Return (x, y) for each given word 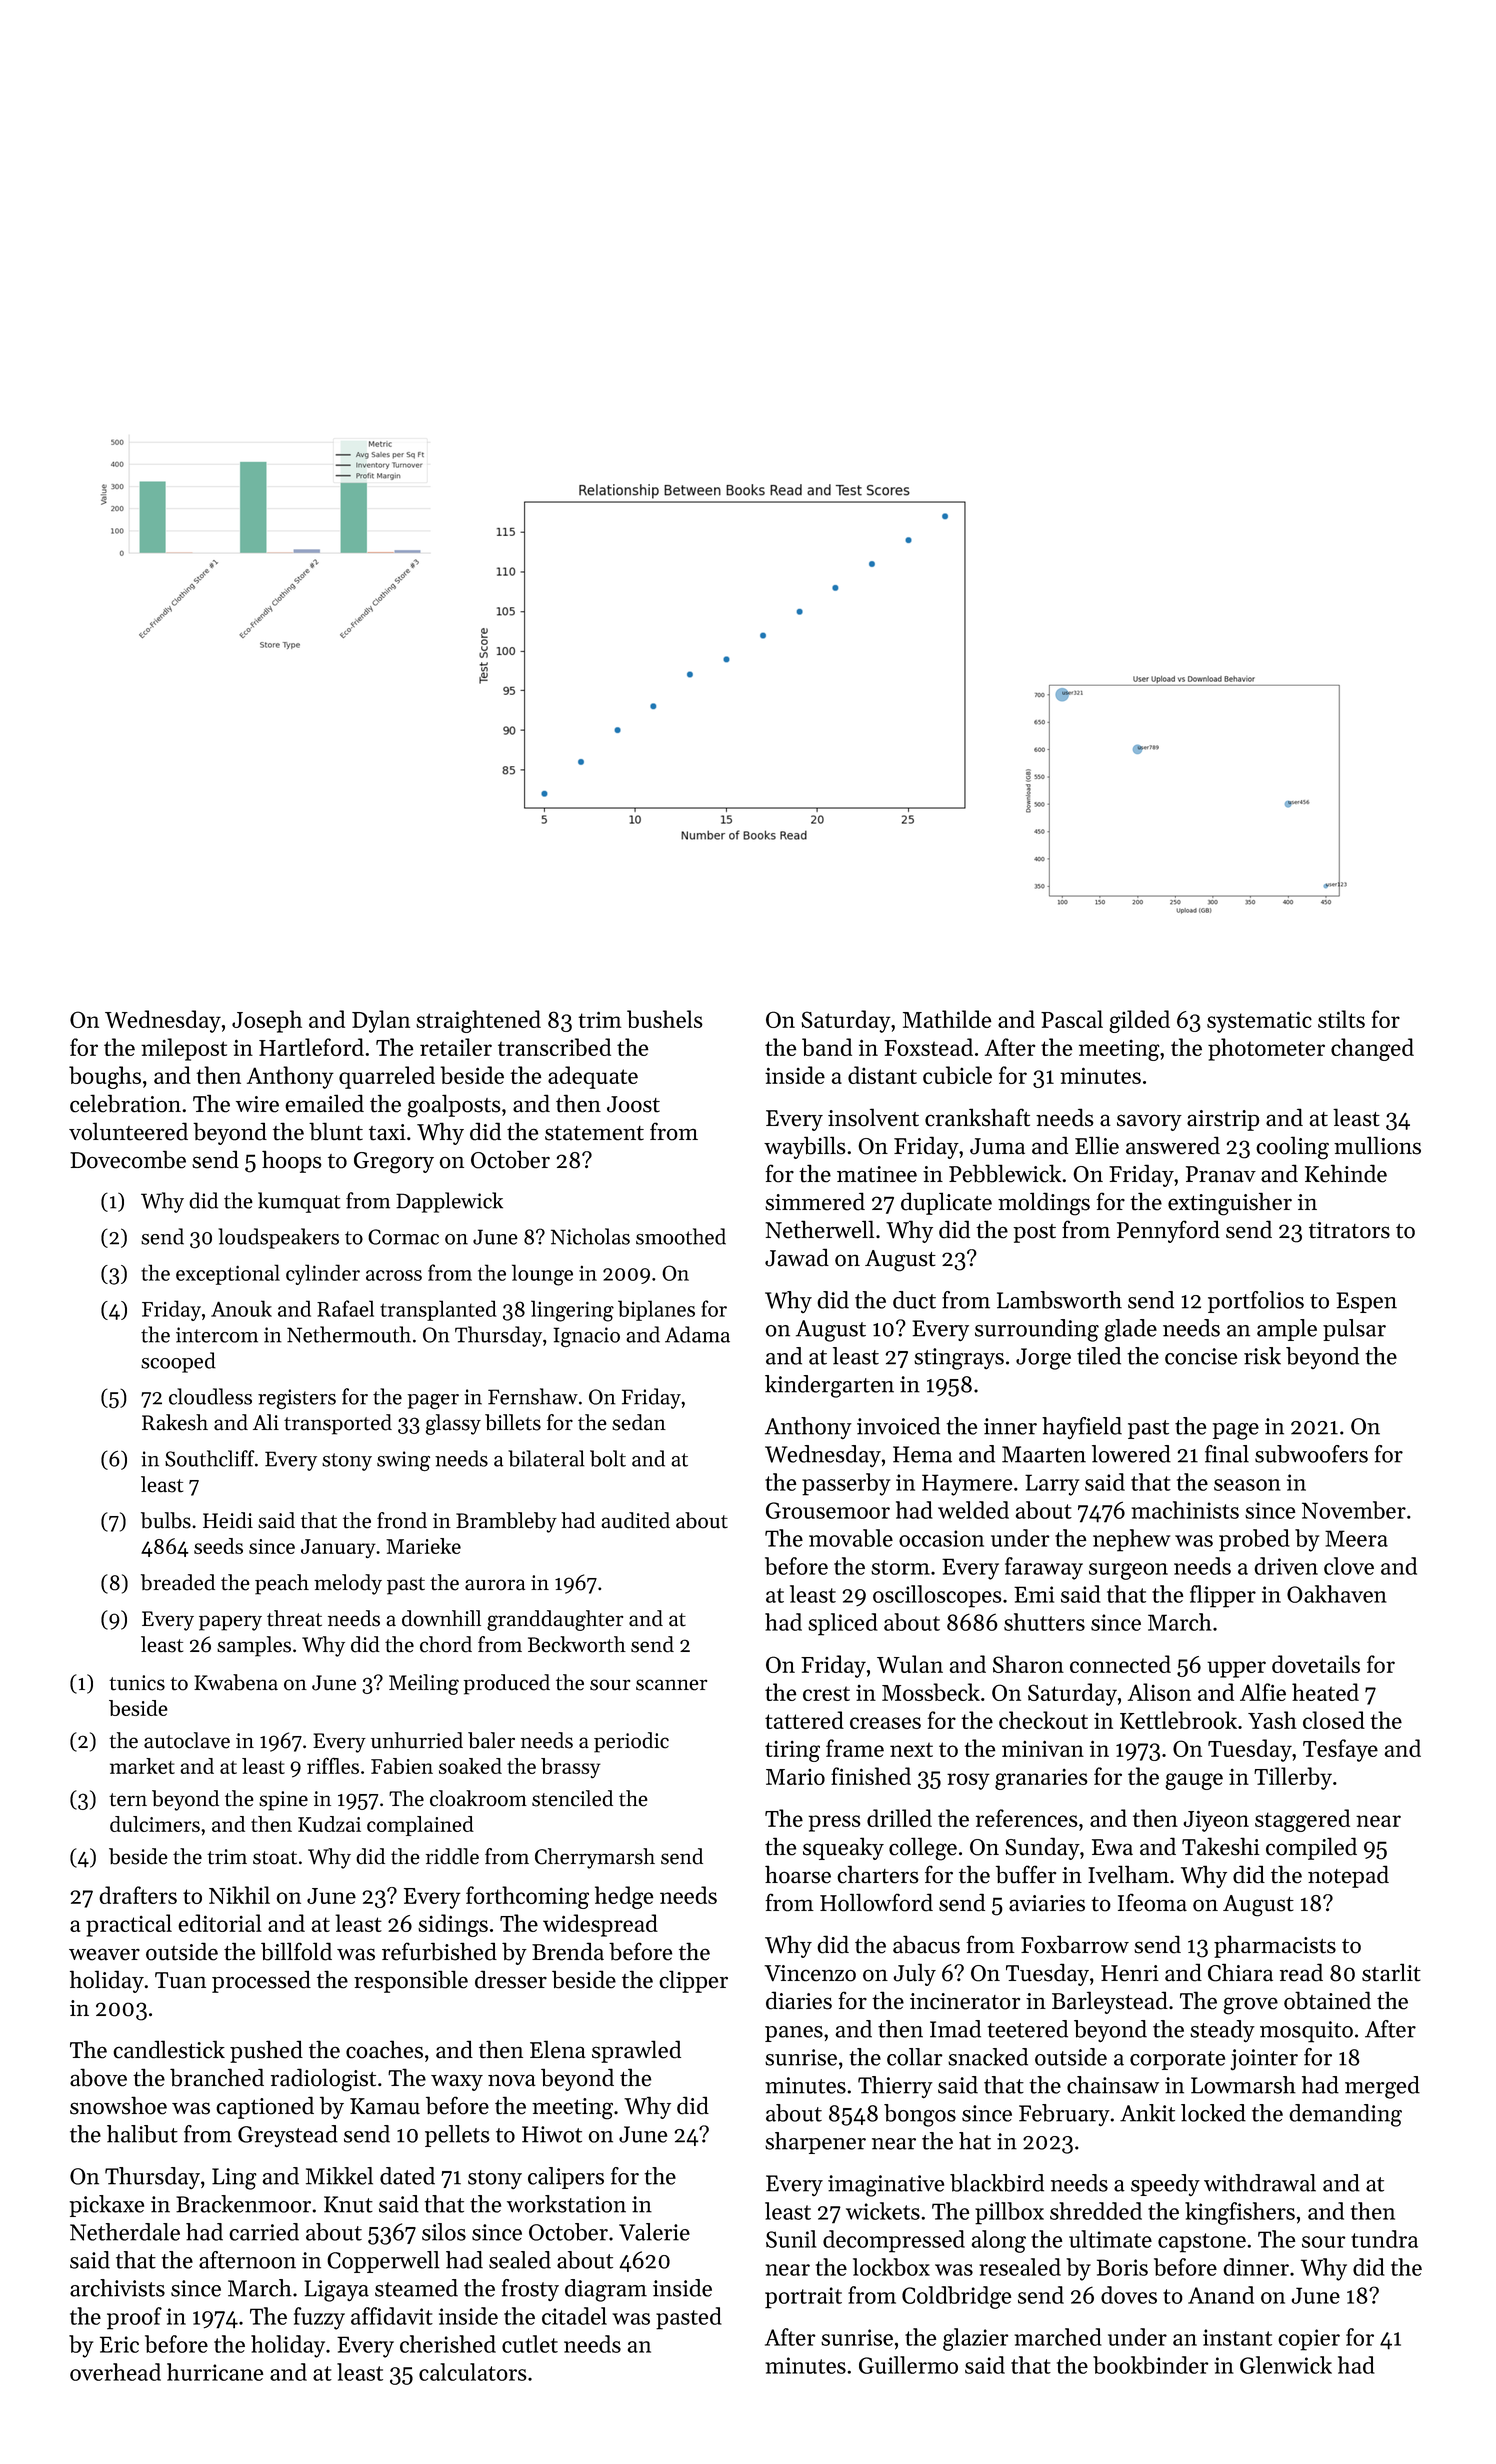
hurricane (215, 2372)
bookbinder (1151, 2365)
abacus (926, 1944)
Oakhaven (1337, 1594)
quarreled (387, 1077)
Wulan (910, 1664)
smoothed (681, 1236)
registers (297, 1399)
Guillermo (908, 2365)
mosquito (1306, 2032)
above (98, 2077)
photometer (1266, 1049)
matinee (877, 1174)
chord (446, 1644)
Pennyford (1168, 1231)
